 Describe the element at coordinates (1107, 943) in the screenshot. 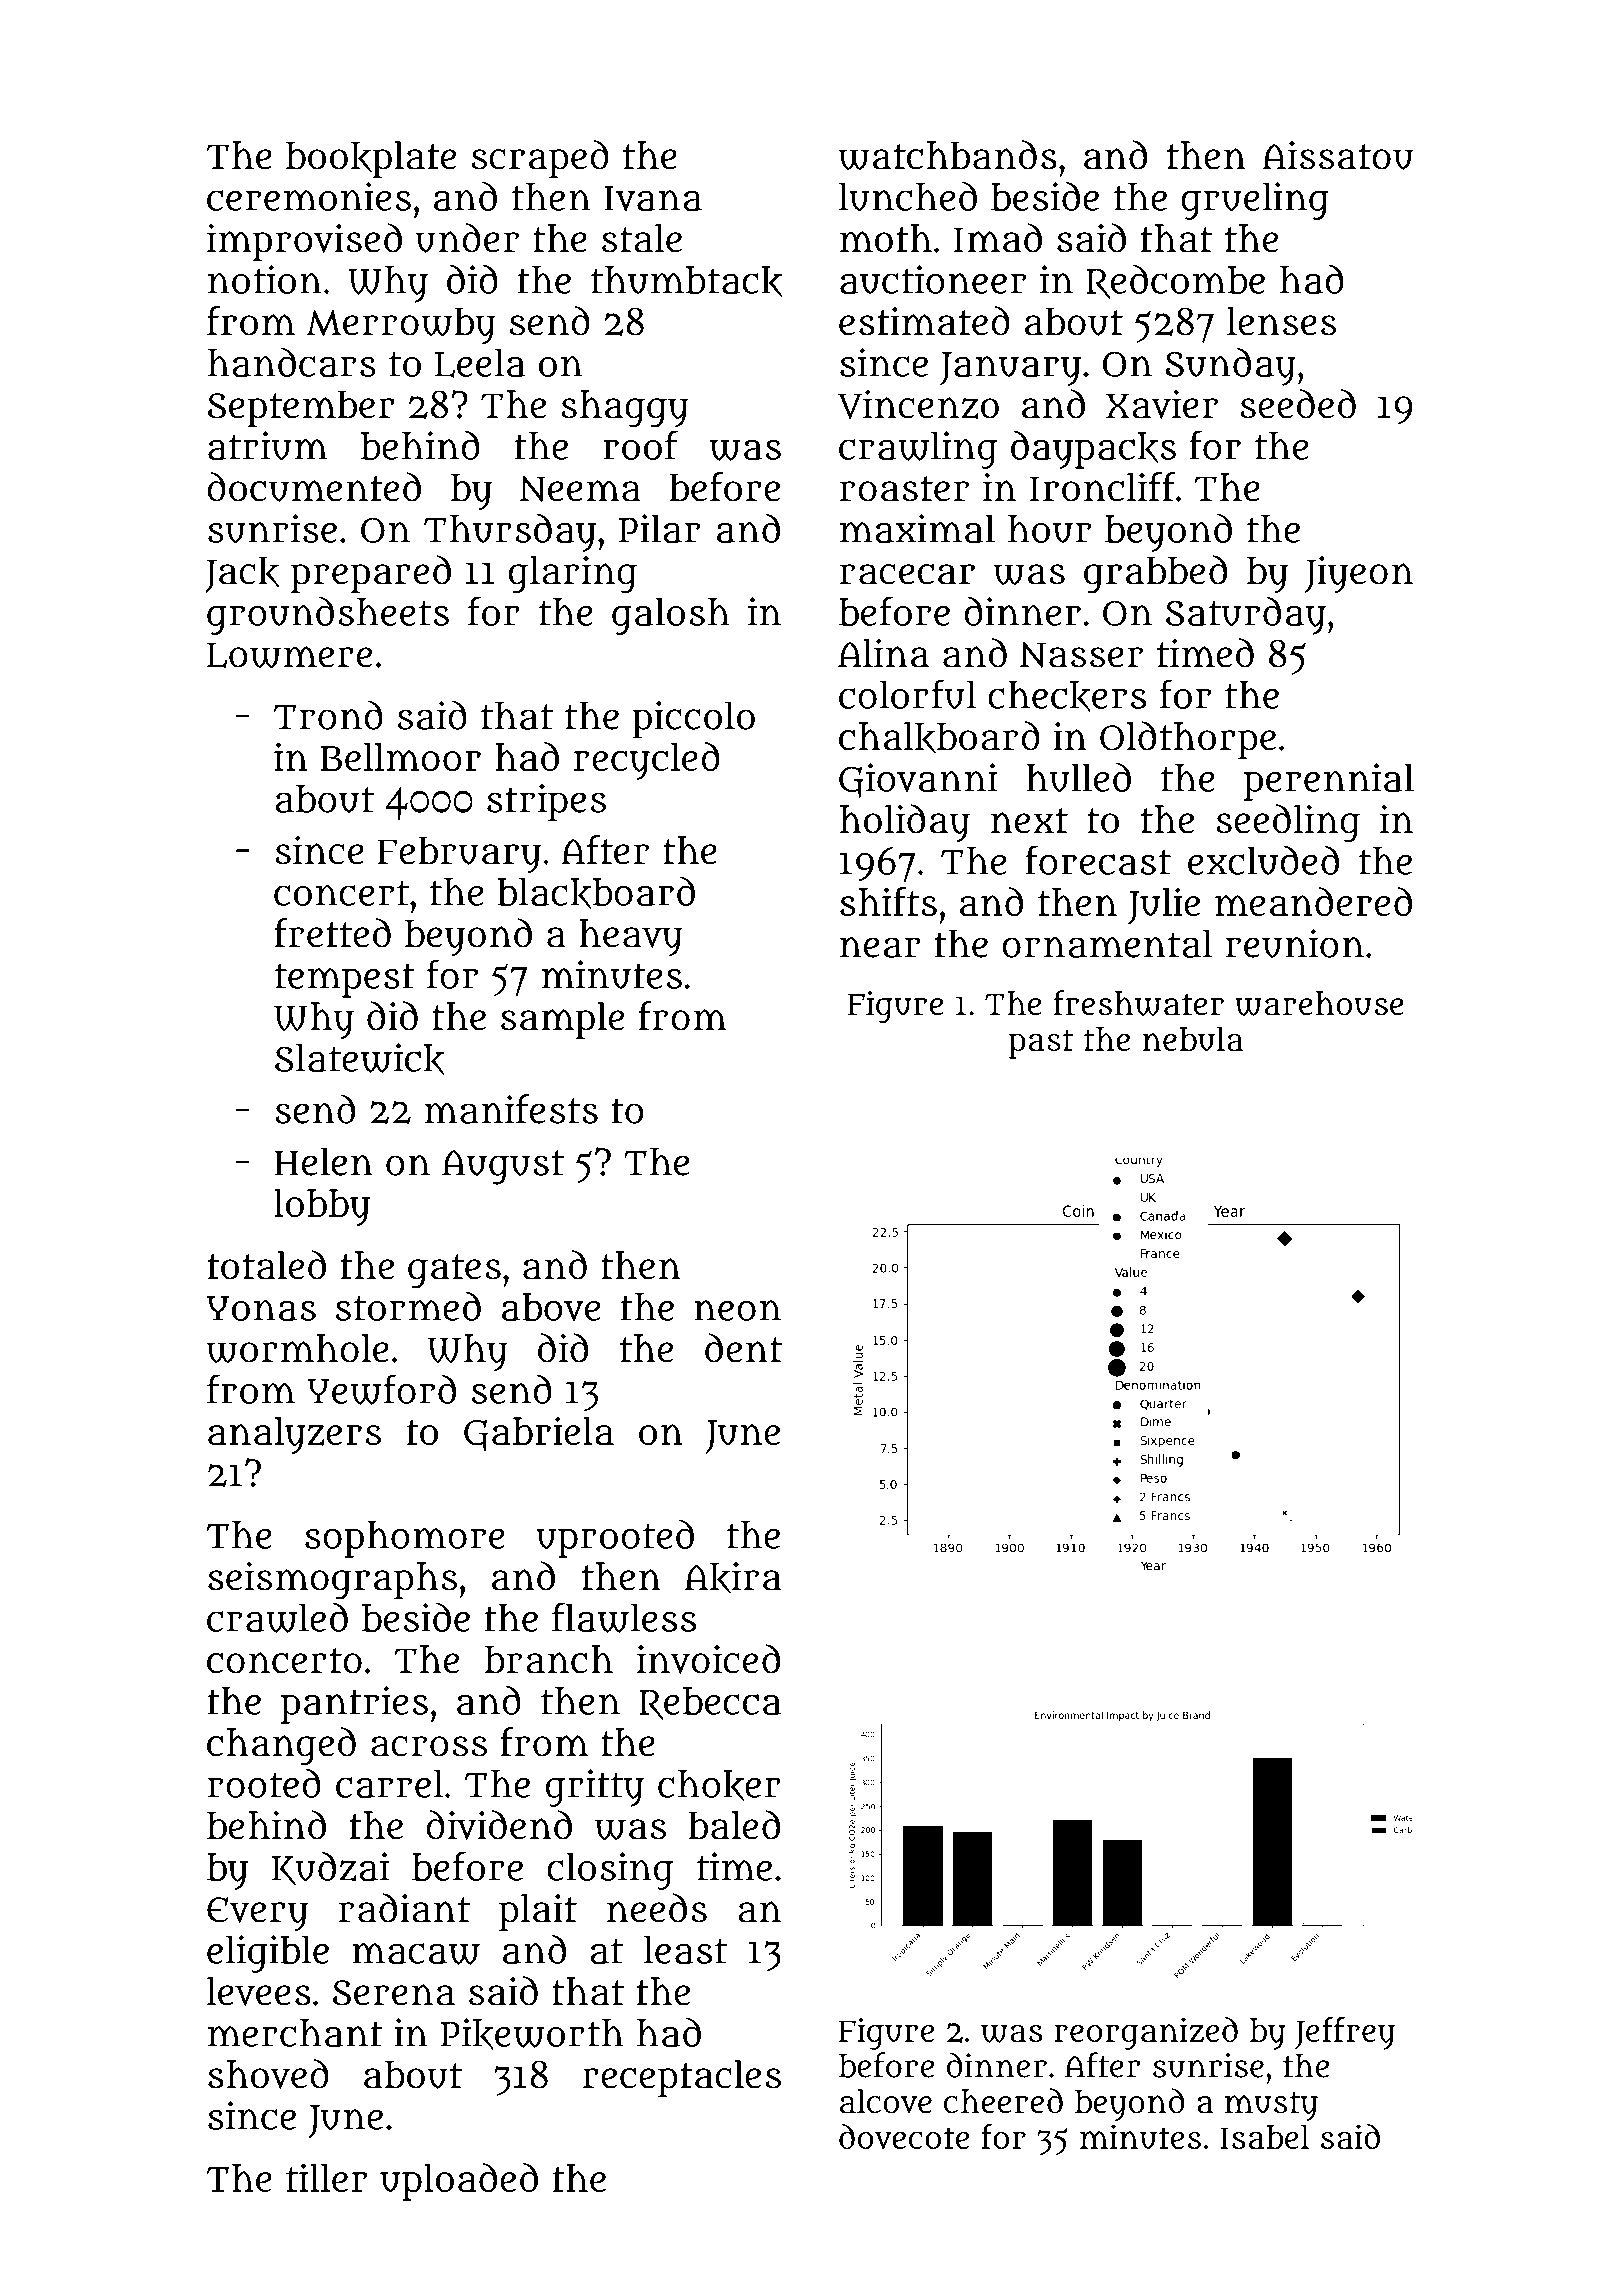

I see `ornamental` at that location.
